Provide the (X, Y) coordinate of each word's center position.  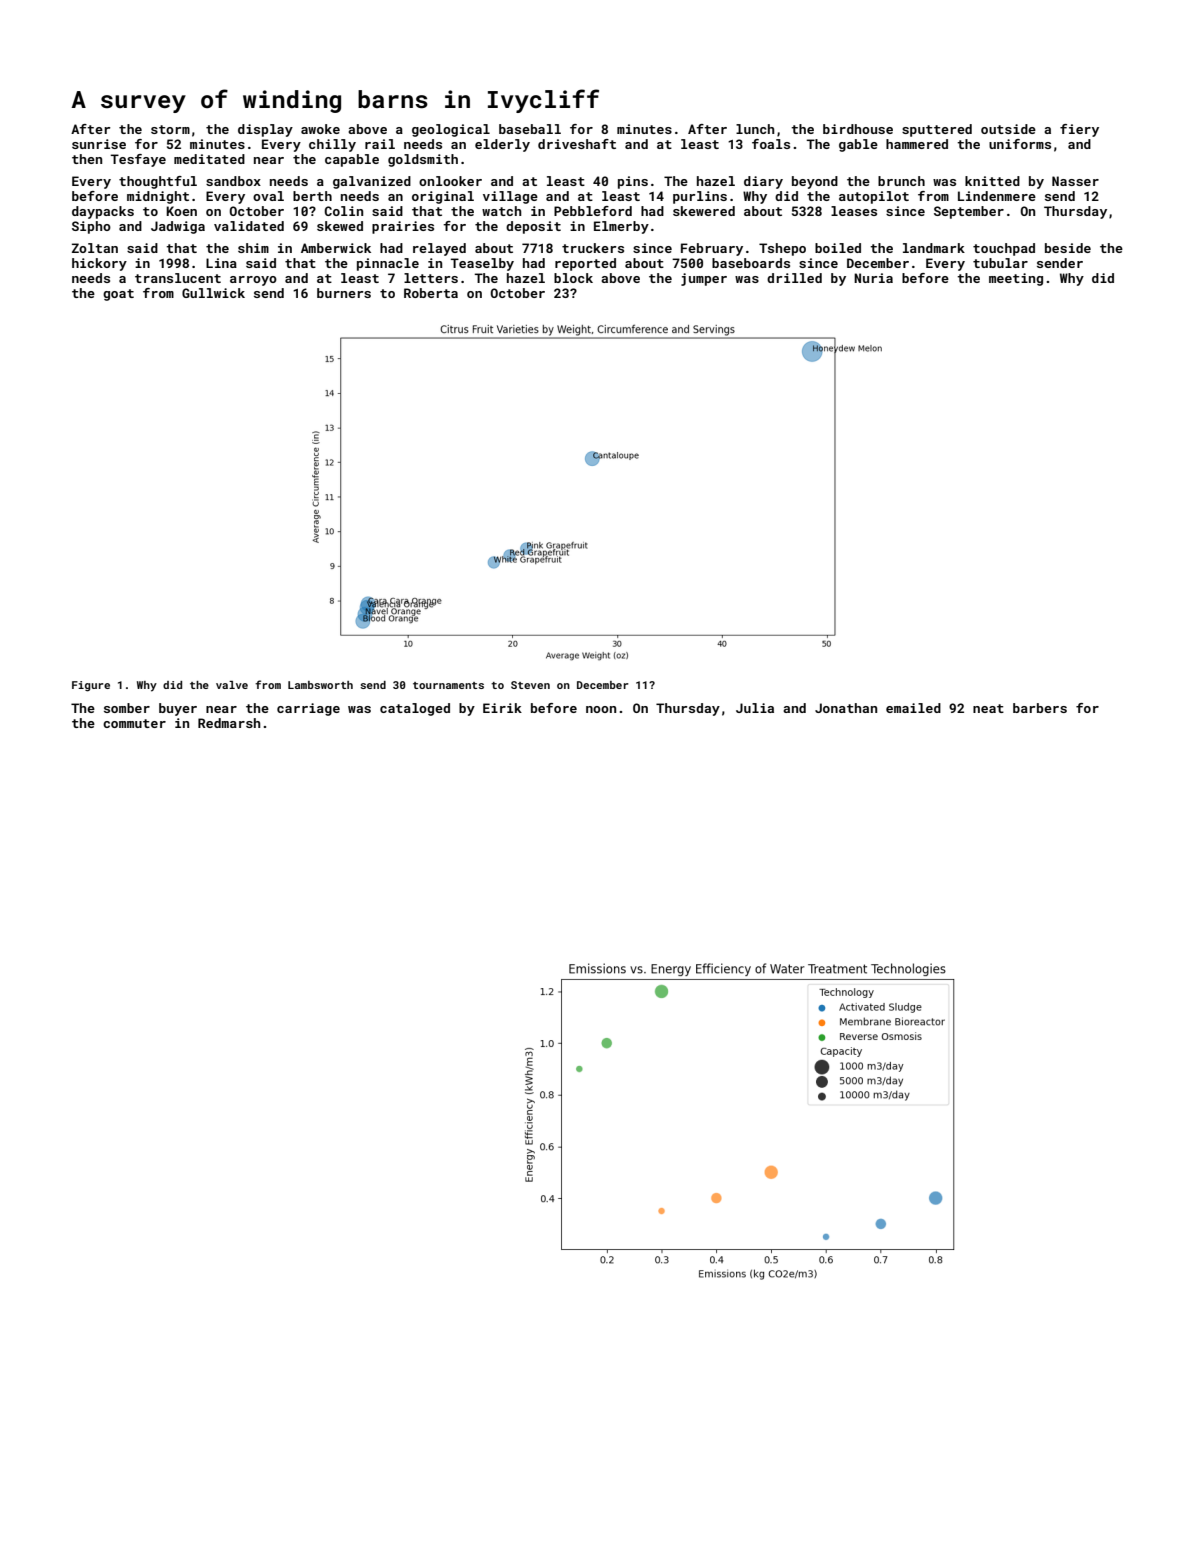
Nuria (873, 278)
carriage (308, 709)
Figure (91, 686)
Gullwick (213, 293)
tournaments (448, 685)
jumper (704, 279)
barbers (1040, 708)
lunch (755, 129)
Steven (530, 685)
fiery (1079, 130)
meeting (1016, 279)
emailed (913, 708)
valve (232, 685)
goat (118, 295)
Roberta (431, 293)
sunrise (99, 144)
